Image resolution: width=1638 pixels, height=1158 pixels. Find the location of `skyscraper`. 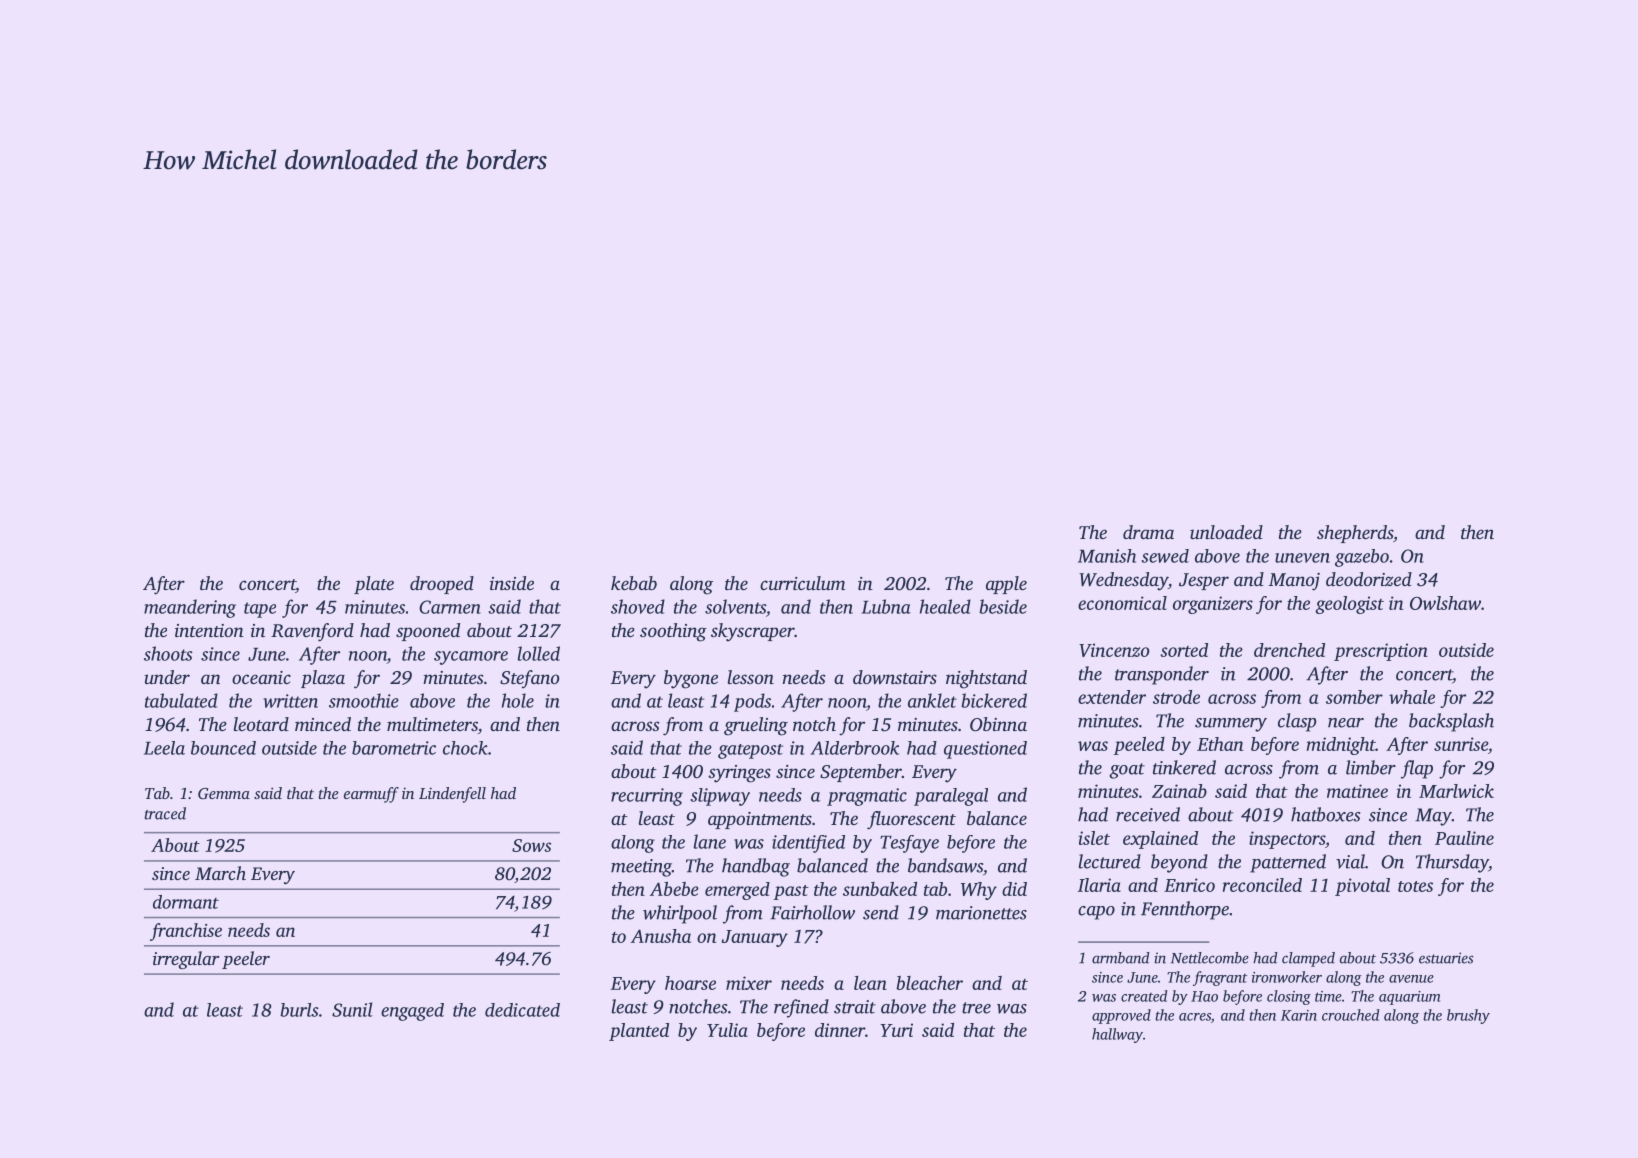

skyscraper is located at coordinates (753, 632).
